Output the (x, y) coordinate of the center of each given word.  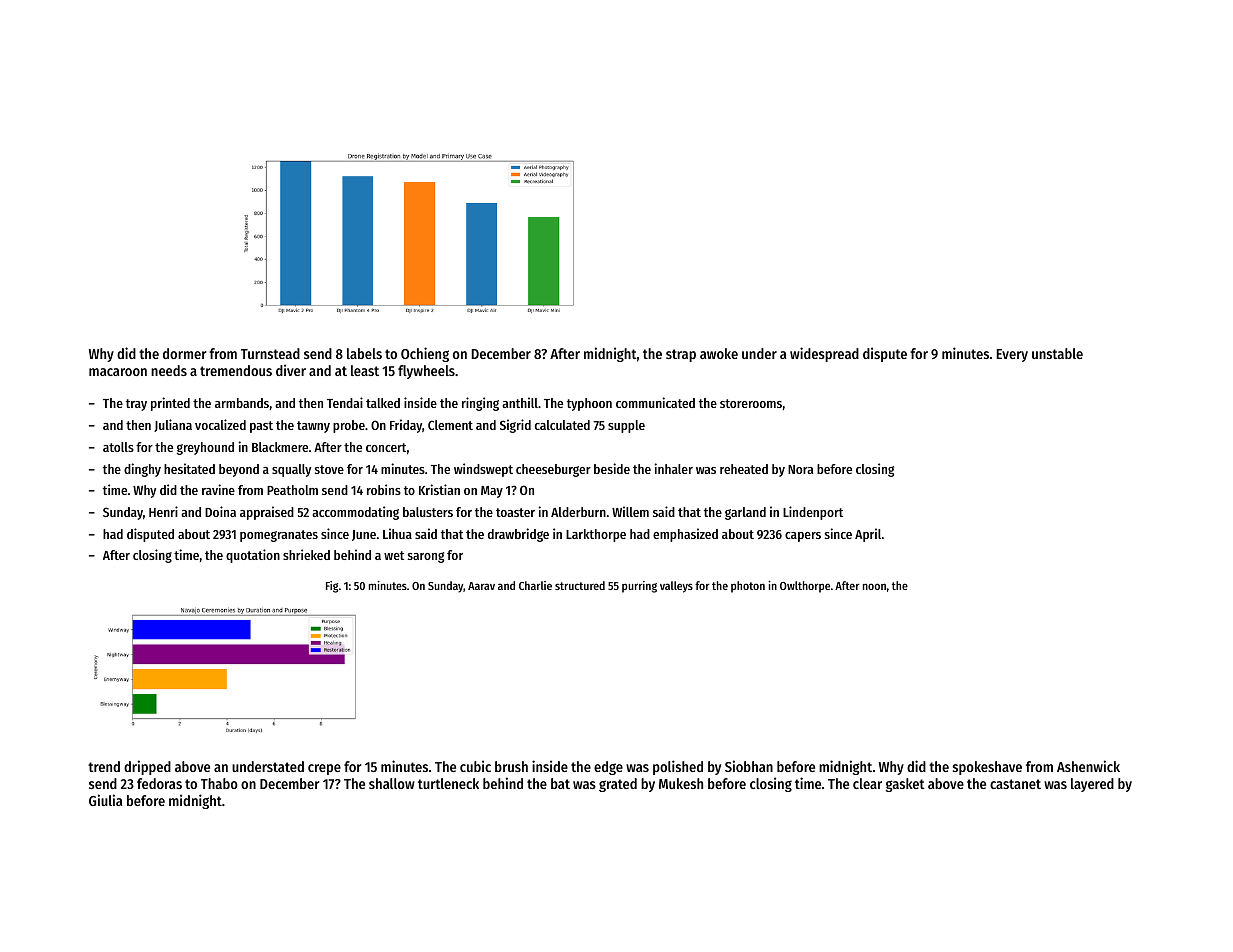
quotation (253, 556)
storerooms (751, 403)
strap (681, 355)
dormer (185, 353)
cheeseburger (553, 470)
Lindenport (813, 513)
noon (874, 586)
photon (748, 587)
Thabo (219, 783)
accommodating (355, 513)
